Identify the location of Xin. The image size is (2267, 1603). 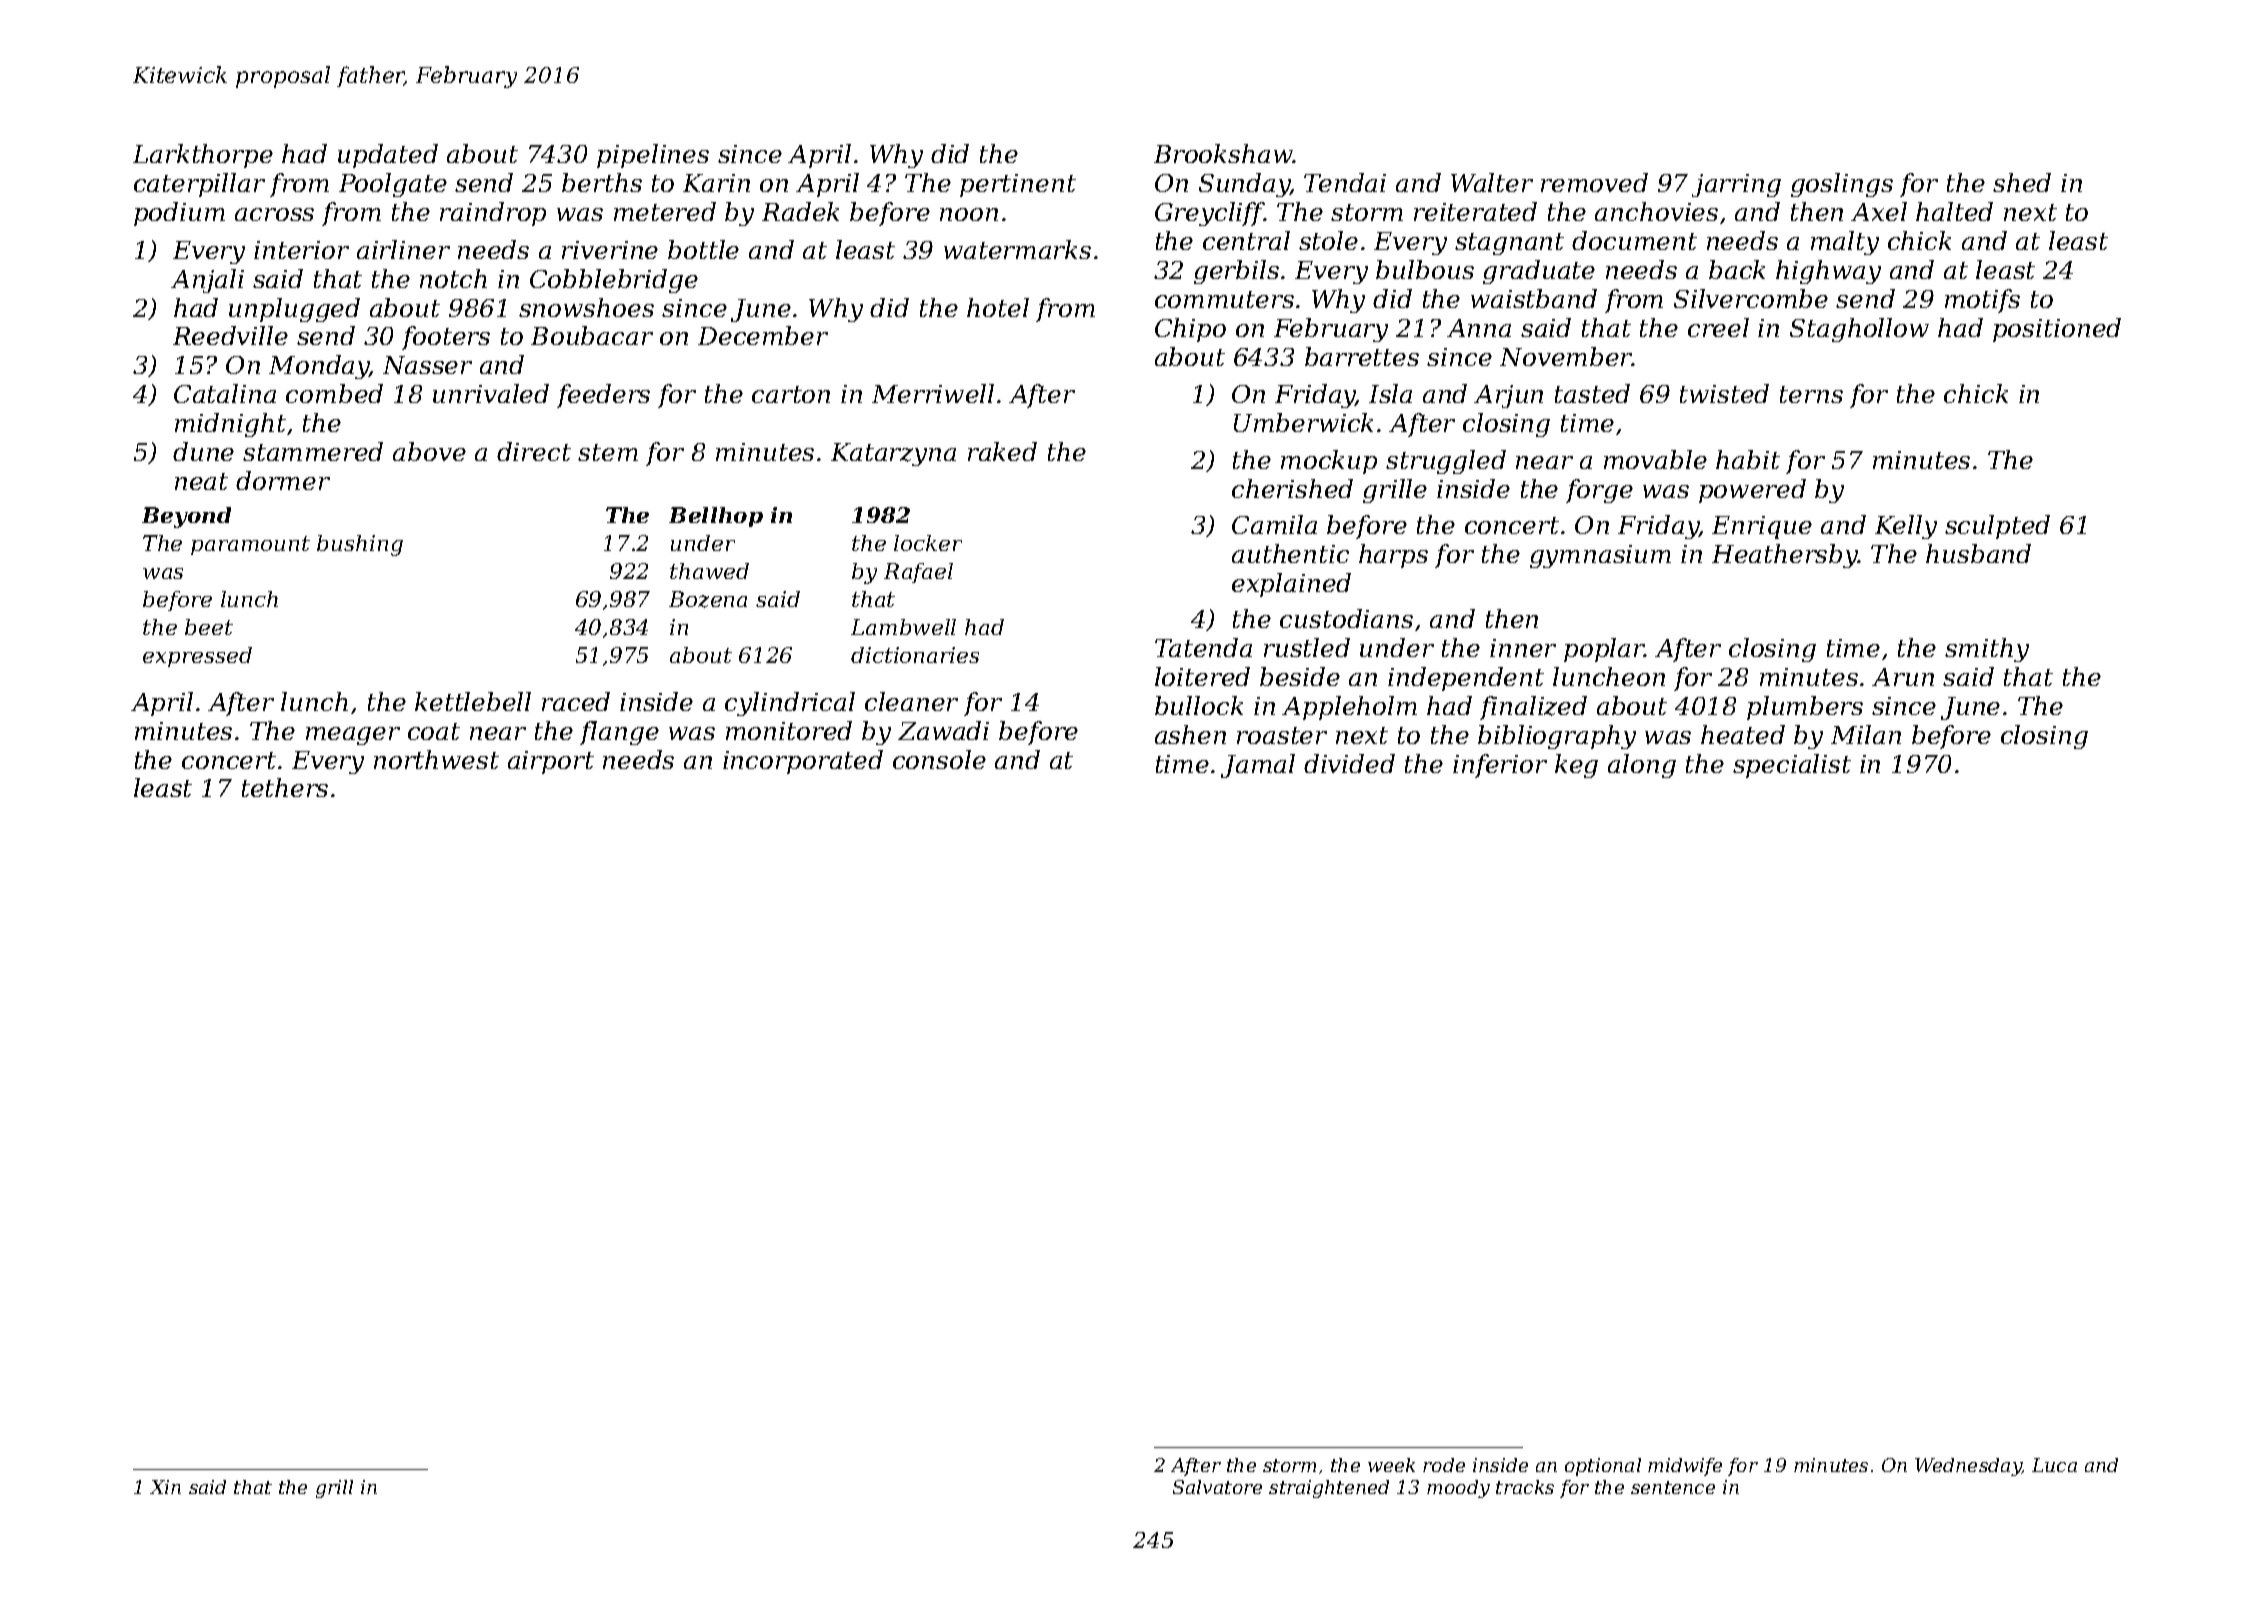
(165, 1487).
